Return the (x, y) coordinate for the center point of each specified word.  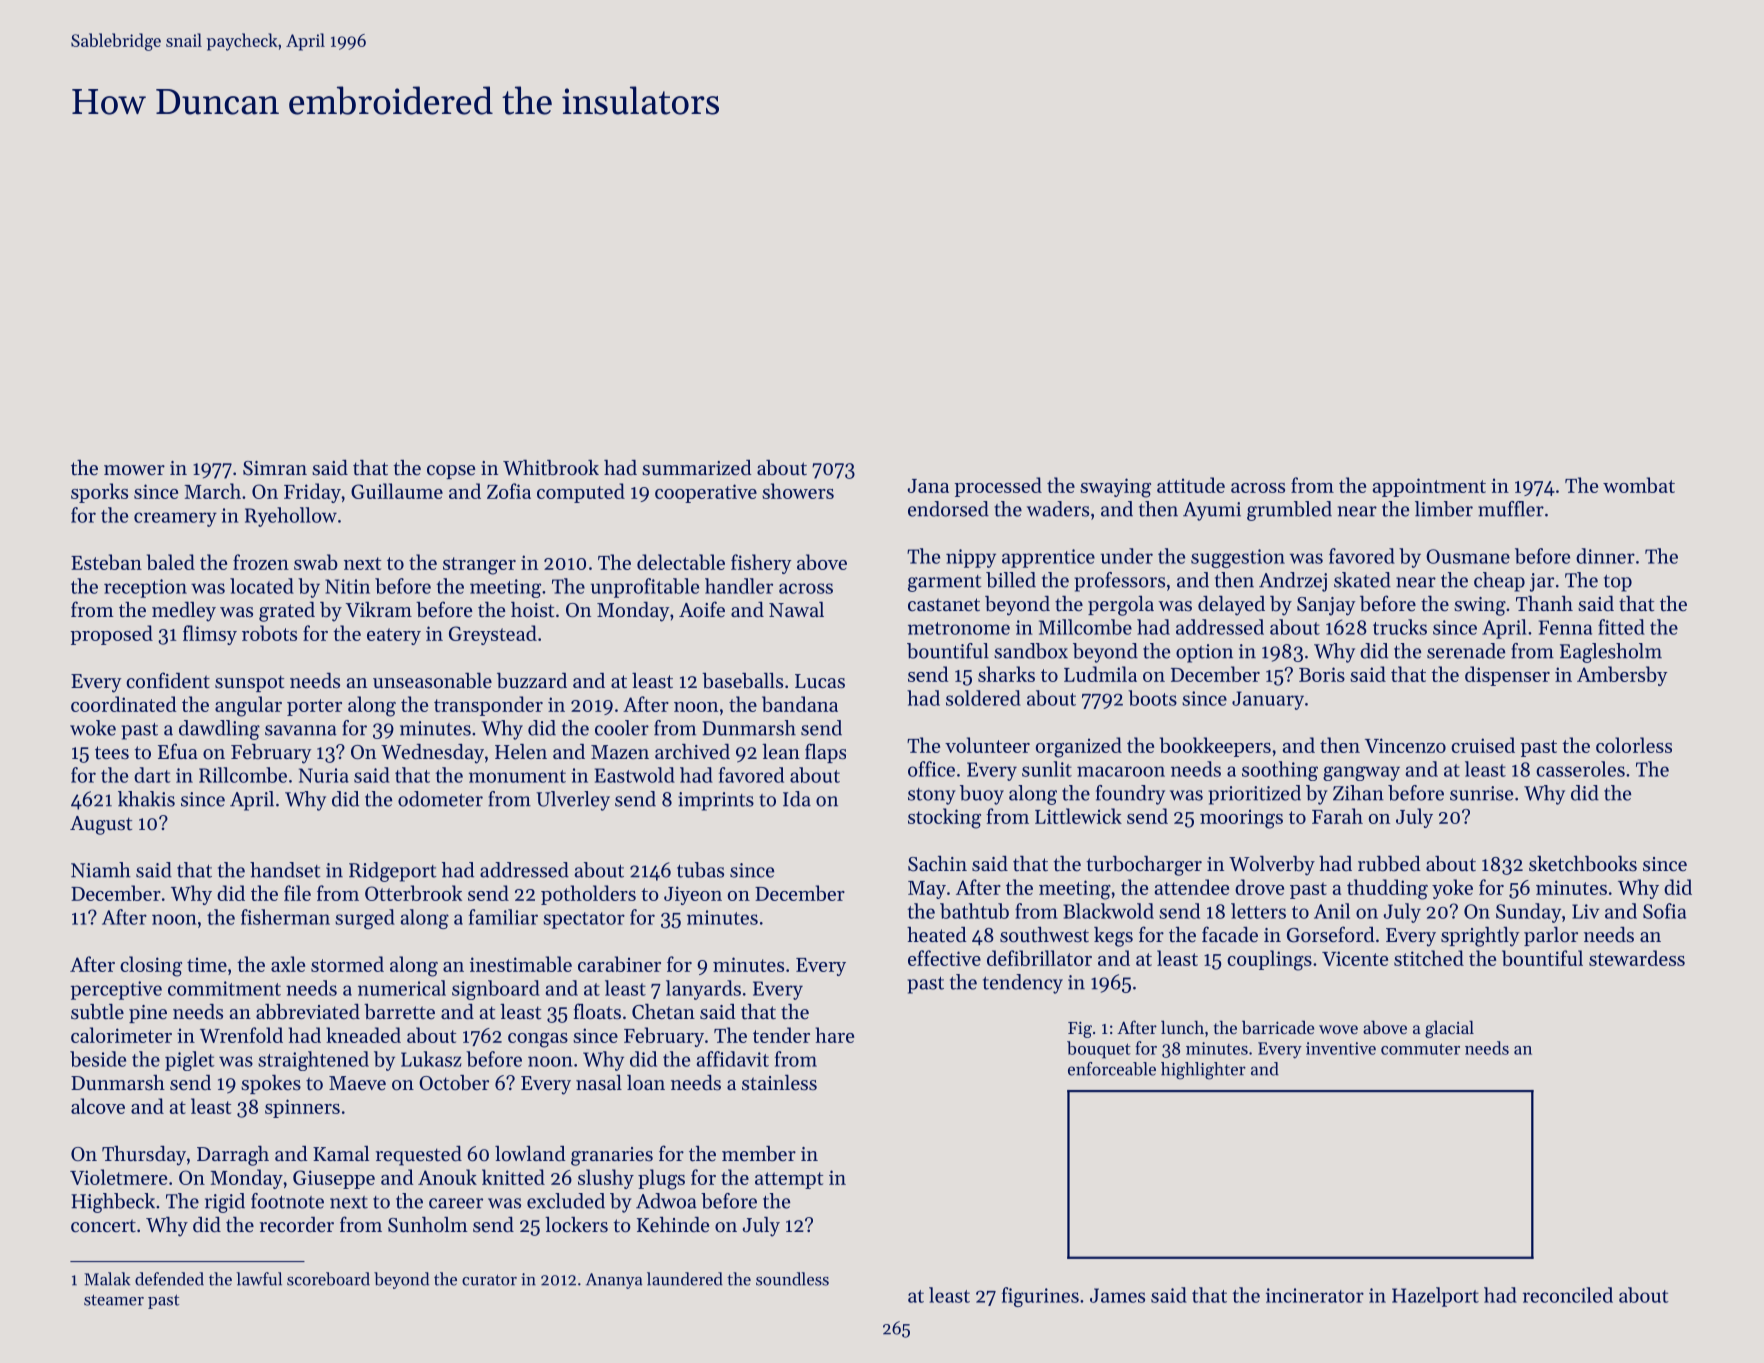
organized (1079, 747)
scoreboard (328, 1279)
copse (451, 472)
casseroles (1580, 769)
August (101, 825)
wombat (1639, 485)
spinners (302, 1108)
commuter (1420, 1049)
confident (168, 680)
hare (835, 1035)
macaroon (1121, 771)
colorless (1634, 745)
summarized (697, 468)
